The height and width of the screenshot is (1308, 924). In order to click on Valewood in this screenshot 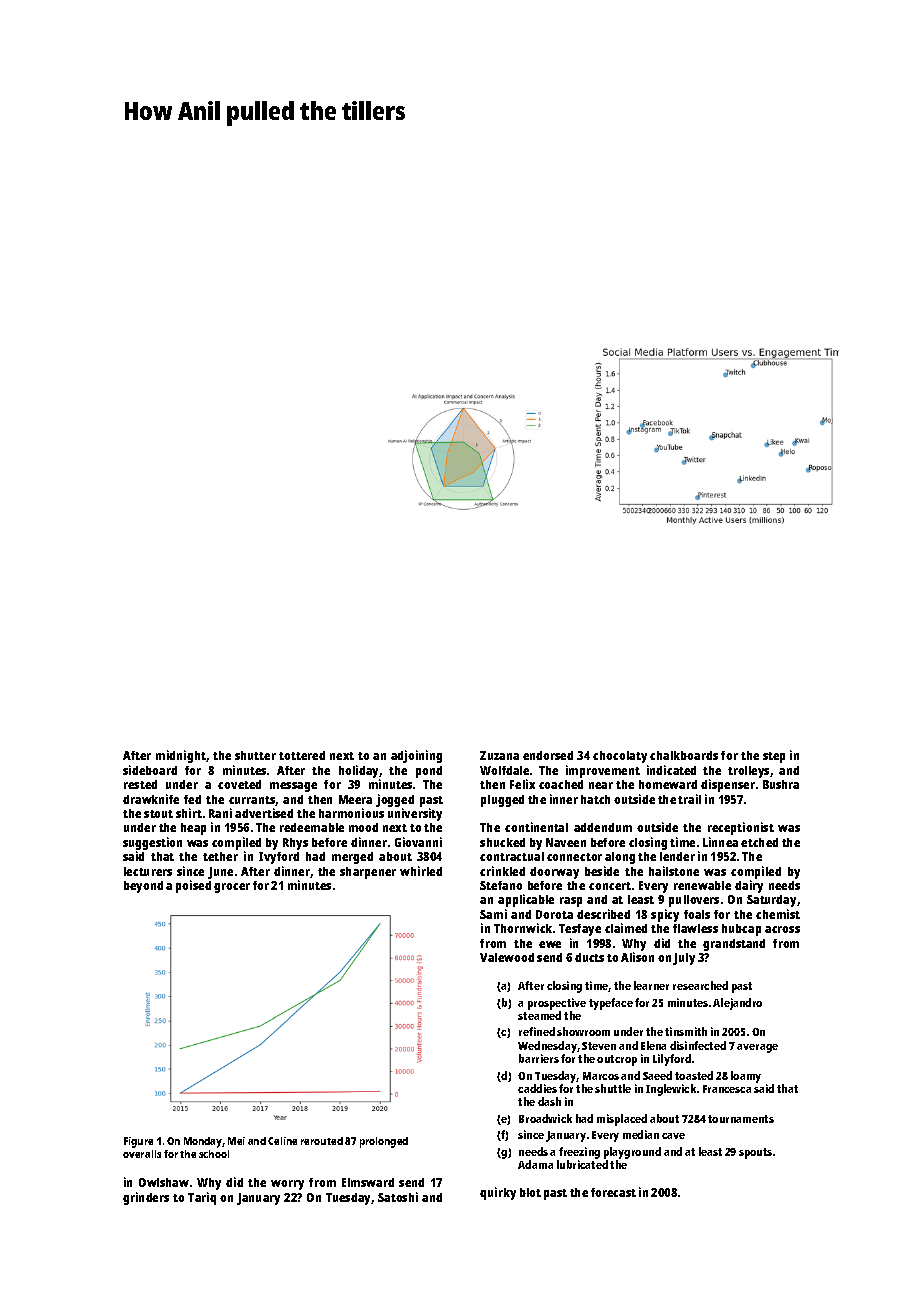, I will do `click(507, 957)`.
